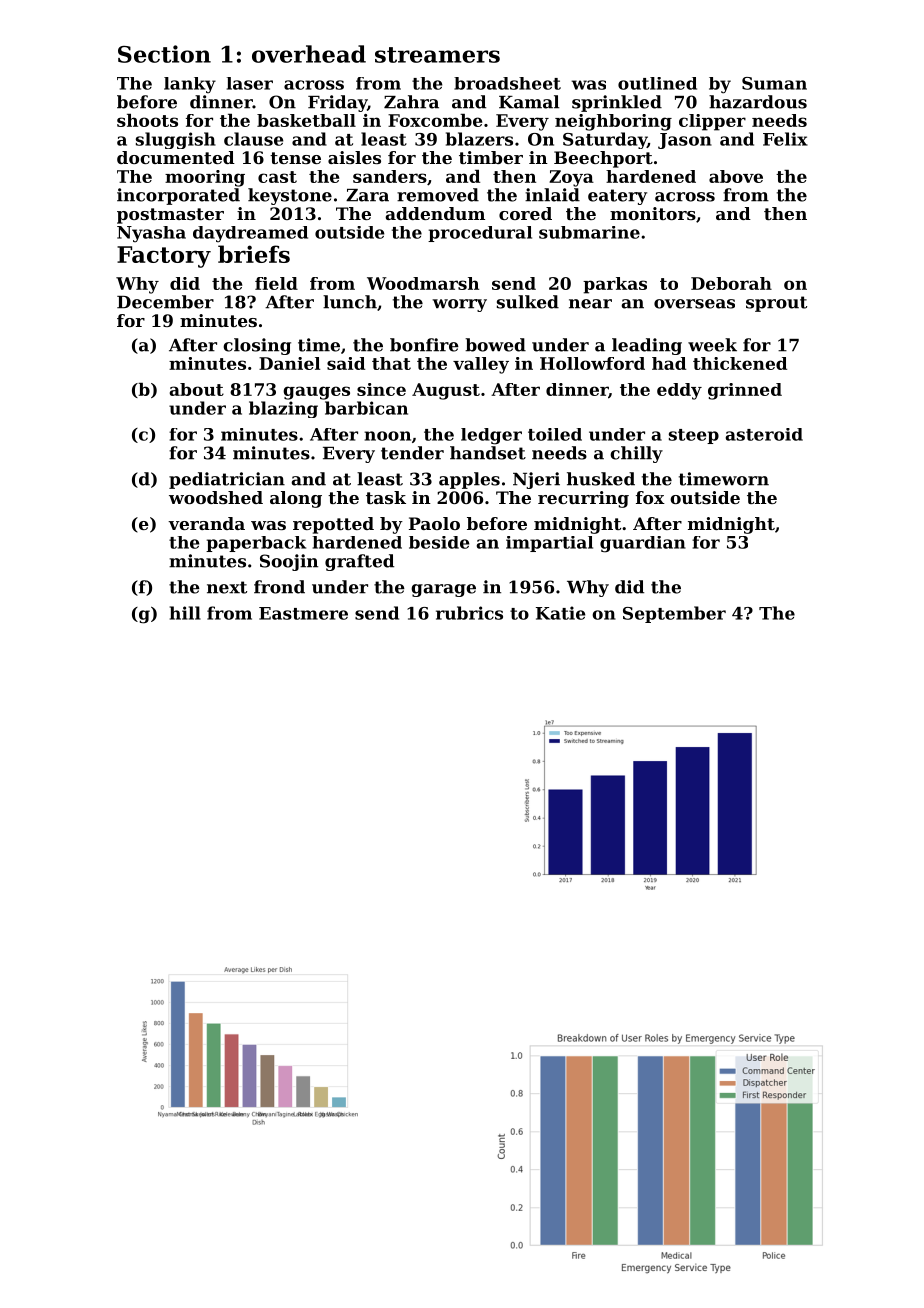 This document has height=1308, width=924. What do you see at coordinates (289, 562) in the document?
I see `Soojin` at bounding box center [289, 562].
